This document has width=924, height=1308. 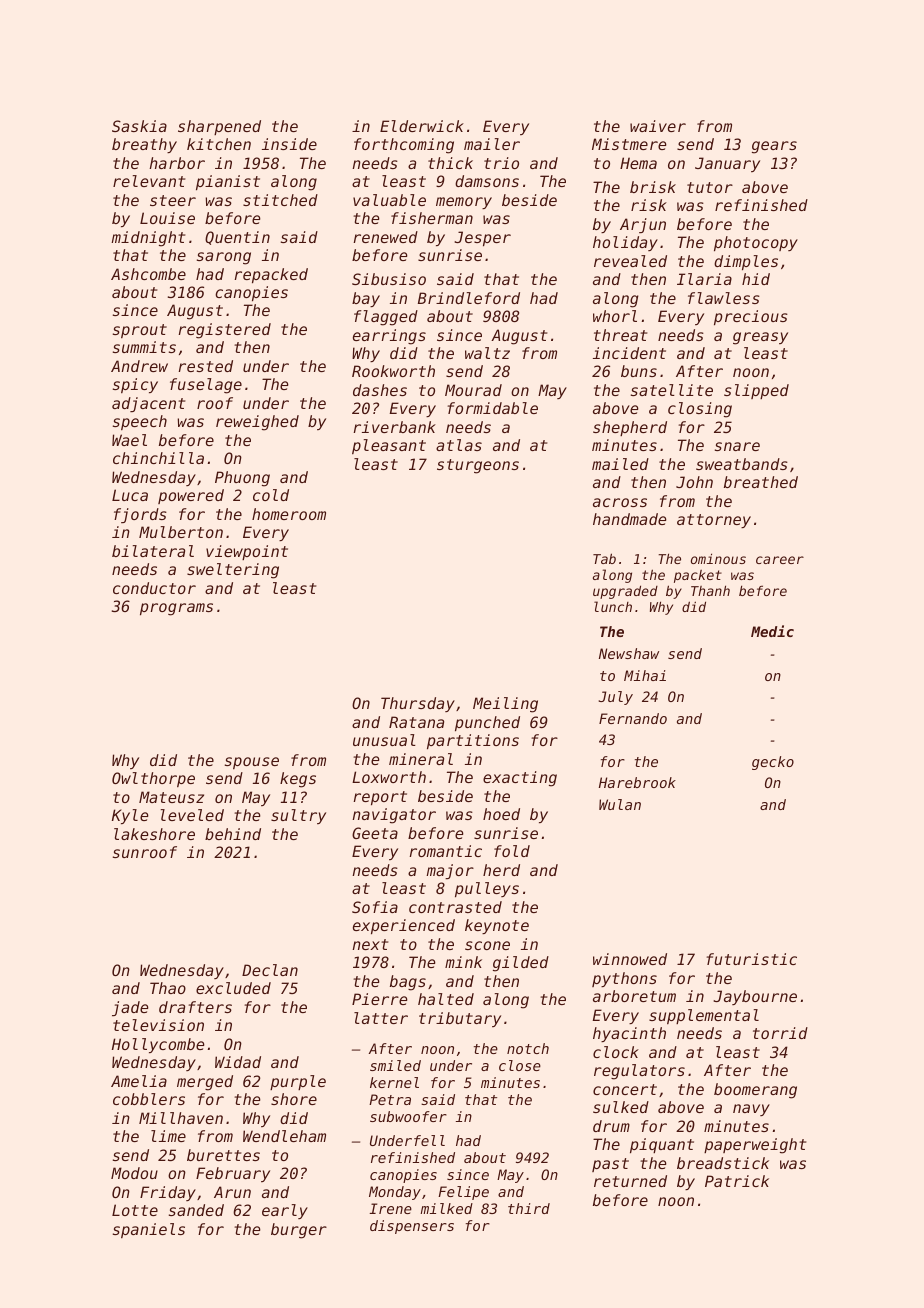 What do you see at coordinates (233, 988) in the document?
I see `excluded` at bounding box center [233, 988].
